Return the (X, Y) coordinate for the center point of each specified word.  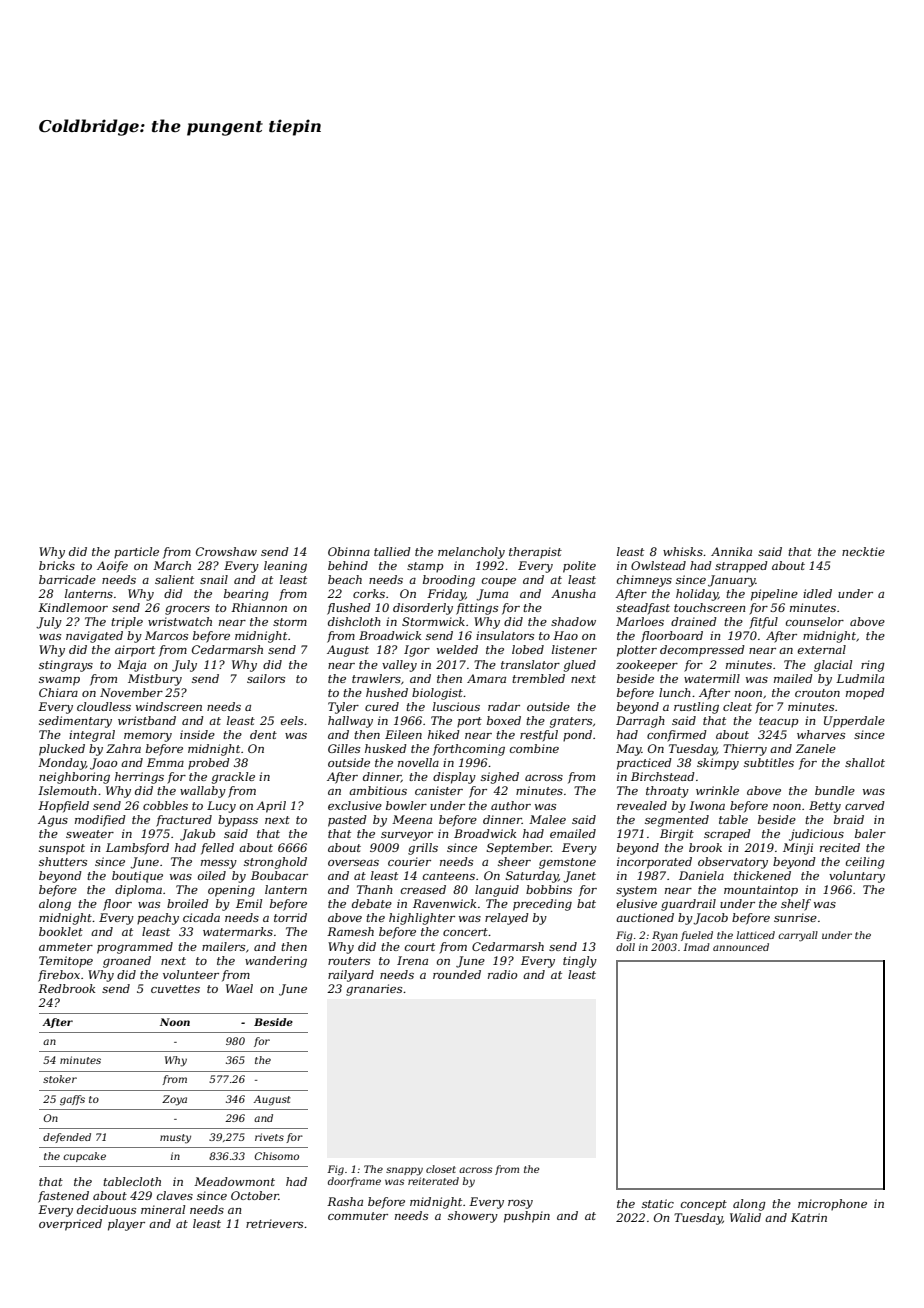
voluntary (857, 877)
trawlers (376, 678)
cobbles (165, 805)
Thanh (375, 889)
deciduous (106, 1209)
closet (441, 1169)
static (658, 1203)
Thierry (745, 750)
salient (174, 579)
